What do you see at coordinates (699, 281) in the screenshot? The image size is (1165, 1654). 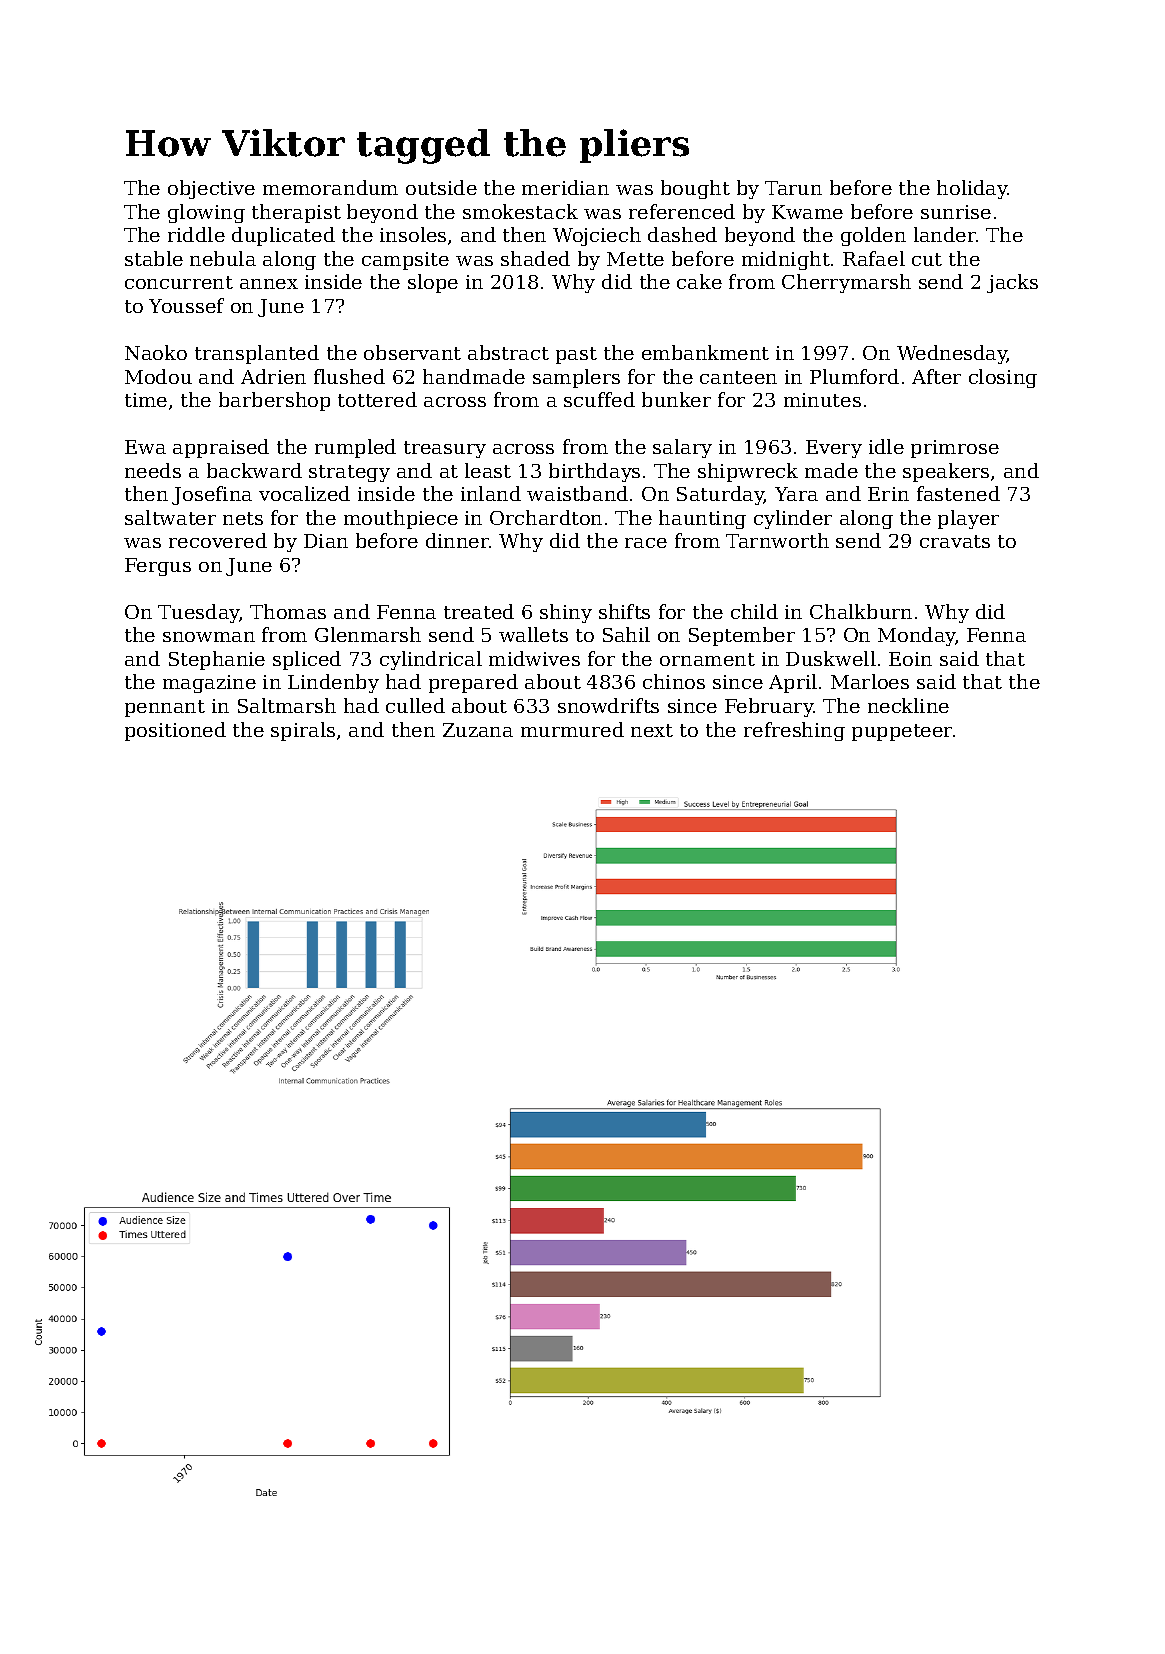 I see `cake` at bounding box center [699, 281].
